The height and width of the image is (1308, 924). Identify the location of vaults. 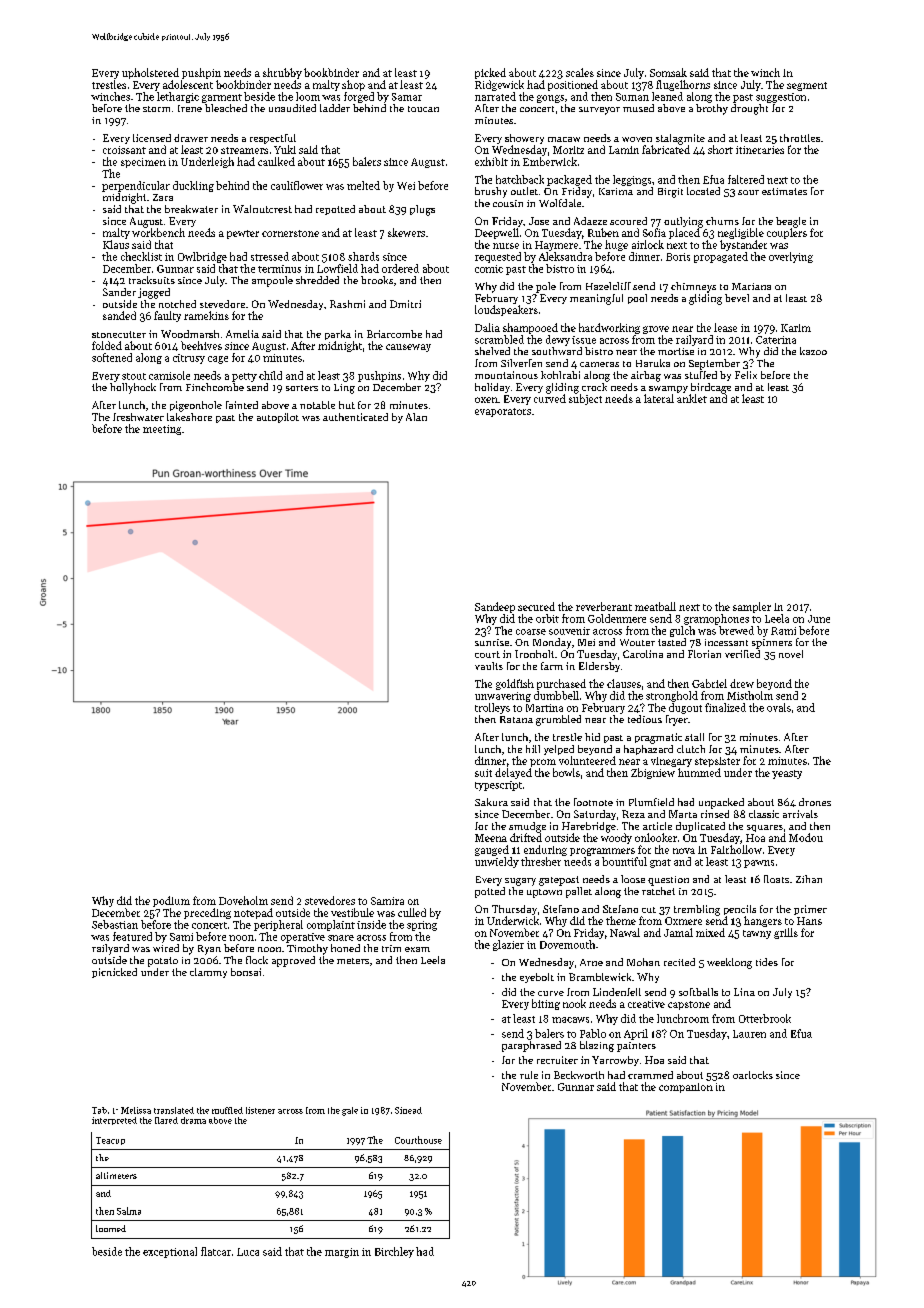
(489, 666).
